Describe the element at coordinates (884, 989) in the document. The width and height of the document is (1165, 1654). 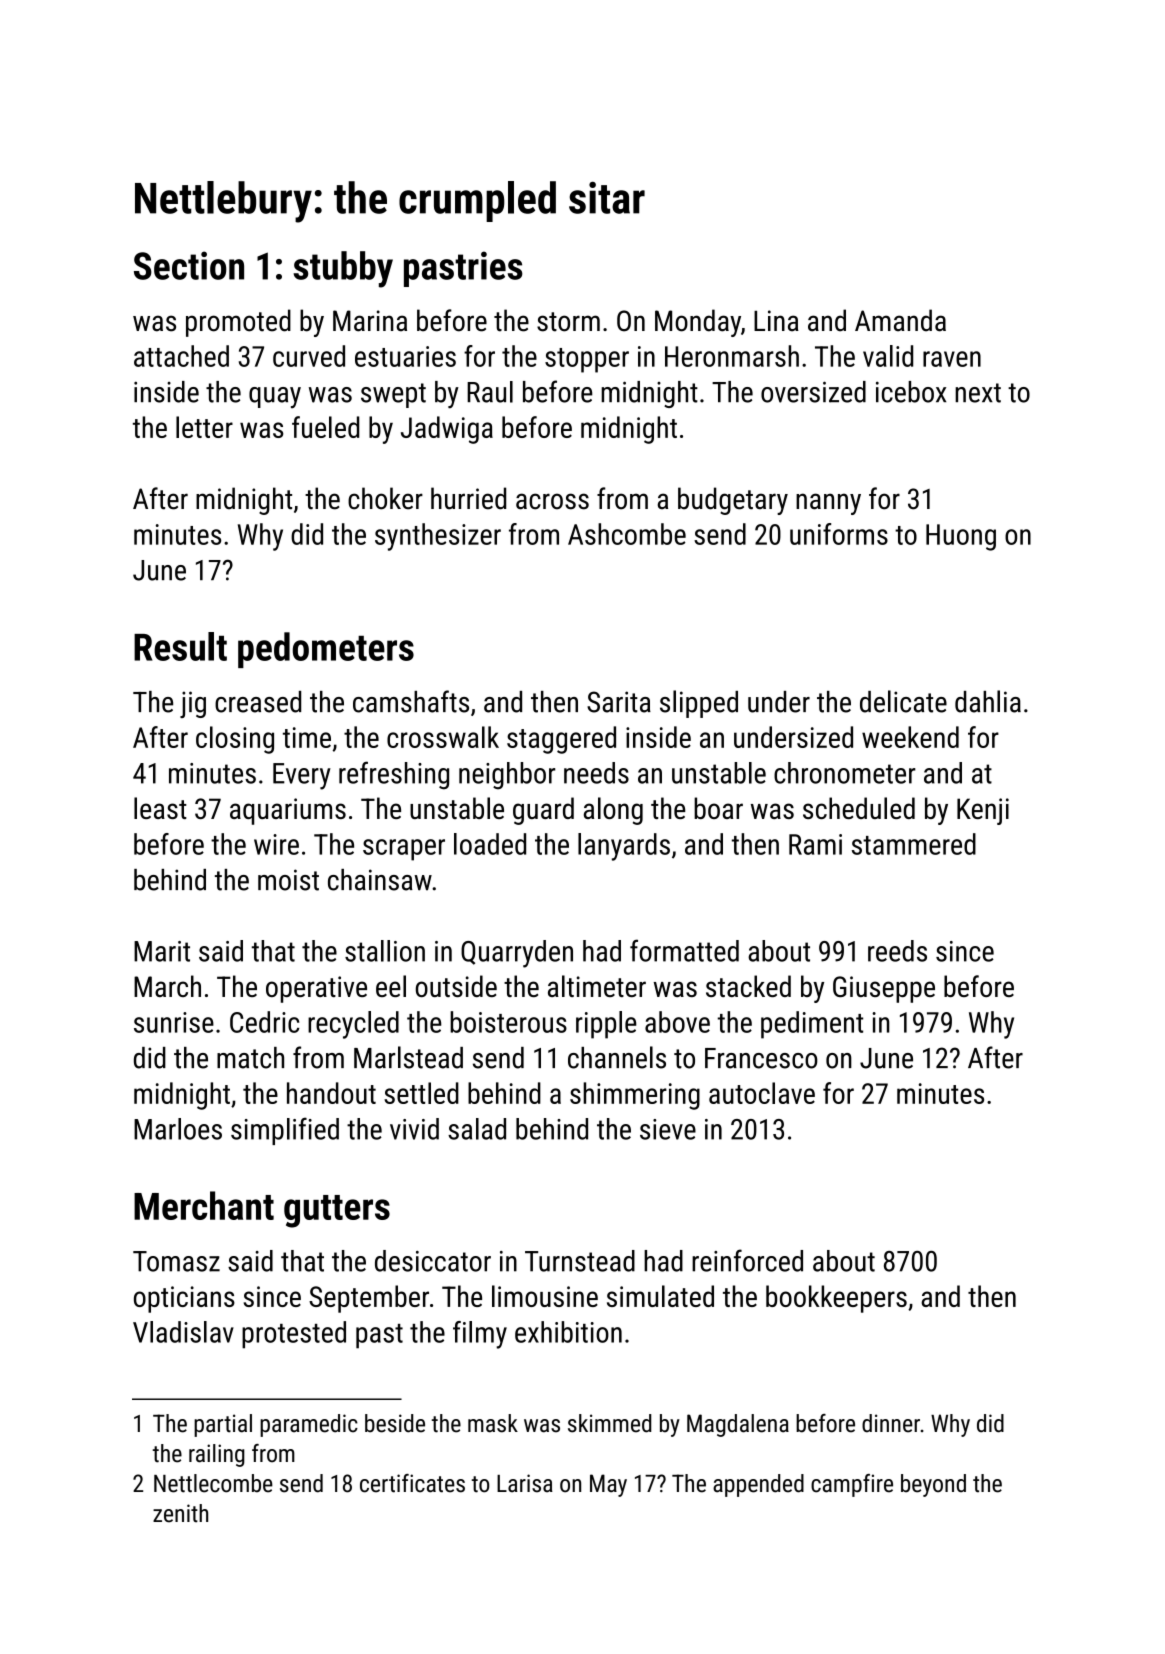
I see `Giuseppe` at that location.
